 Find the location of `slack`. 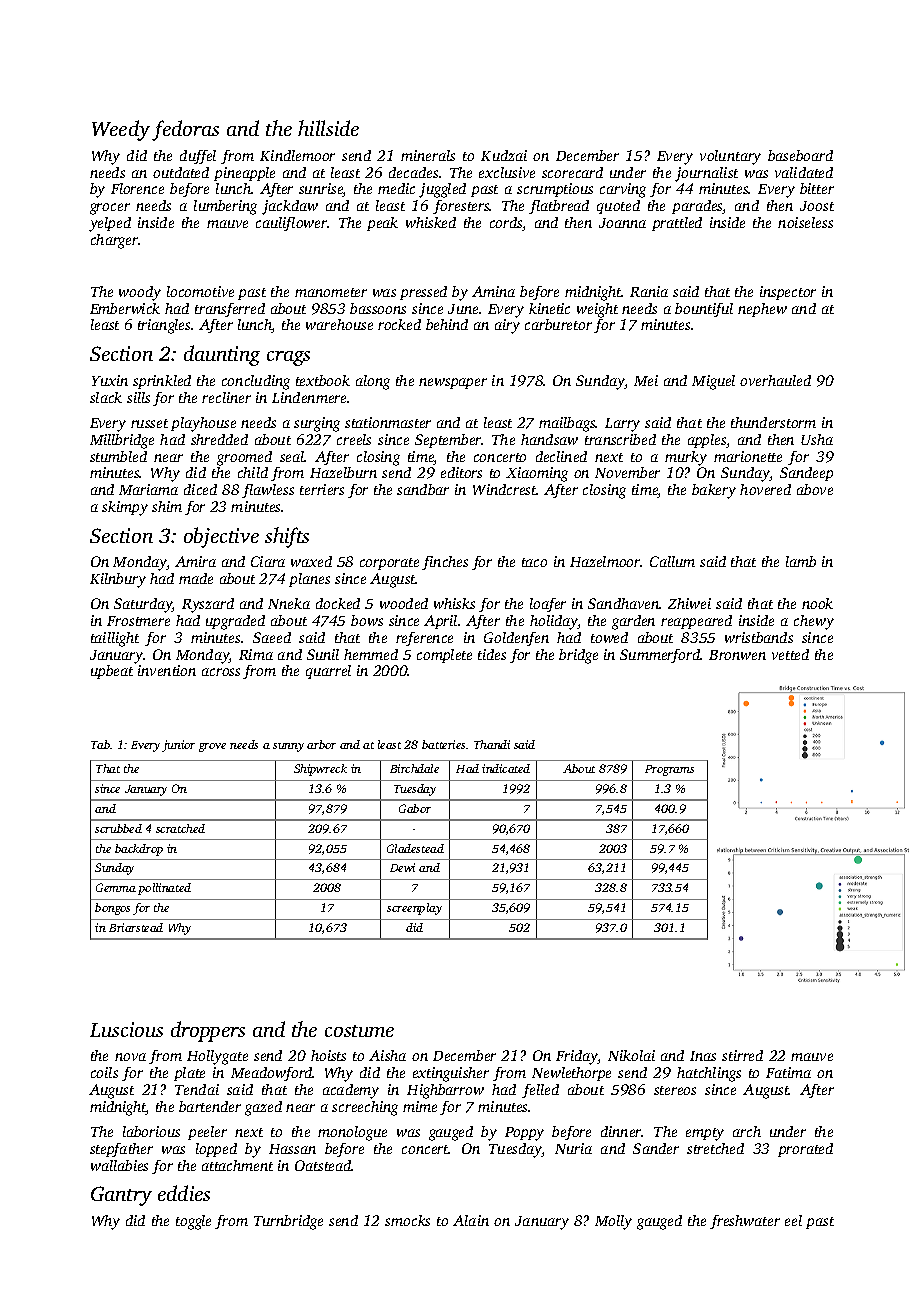

slack is located at coordinates (106, 397).
